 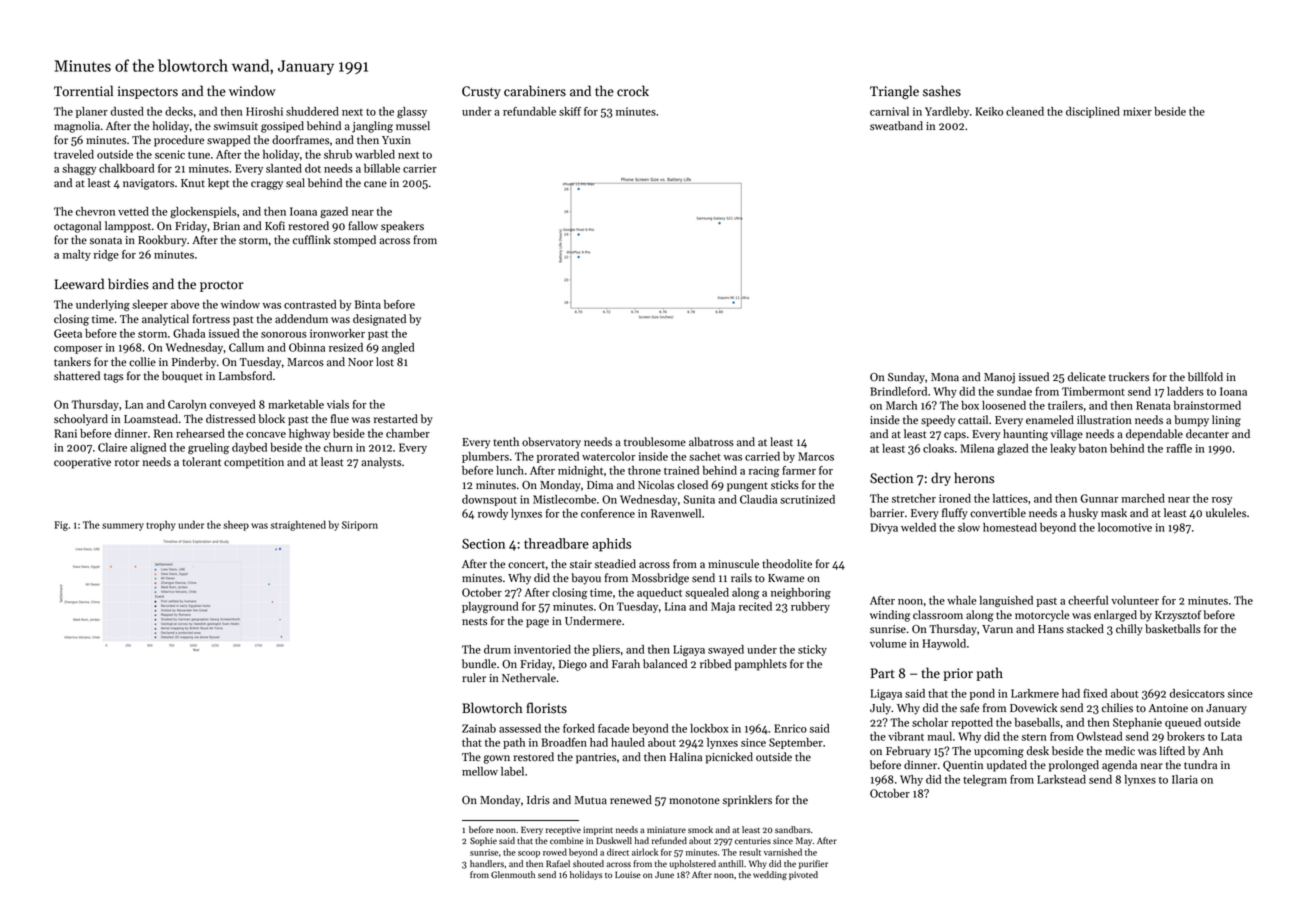 I want to click on Ilaria, so click(x=1185, y=779).
